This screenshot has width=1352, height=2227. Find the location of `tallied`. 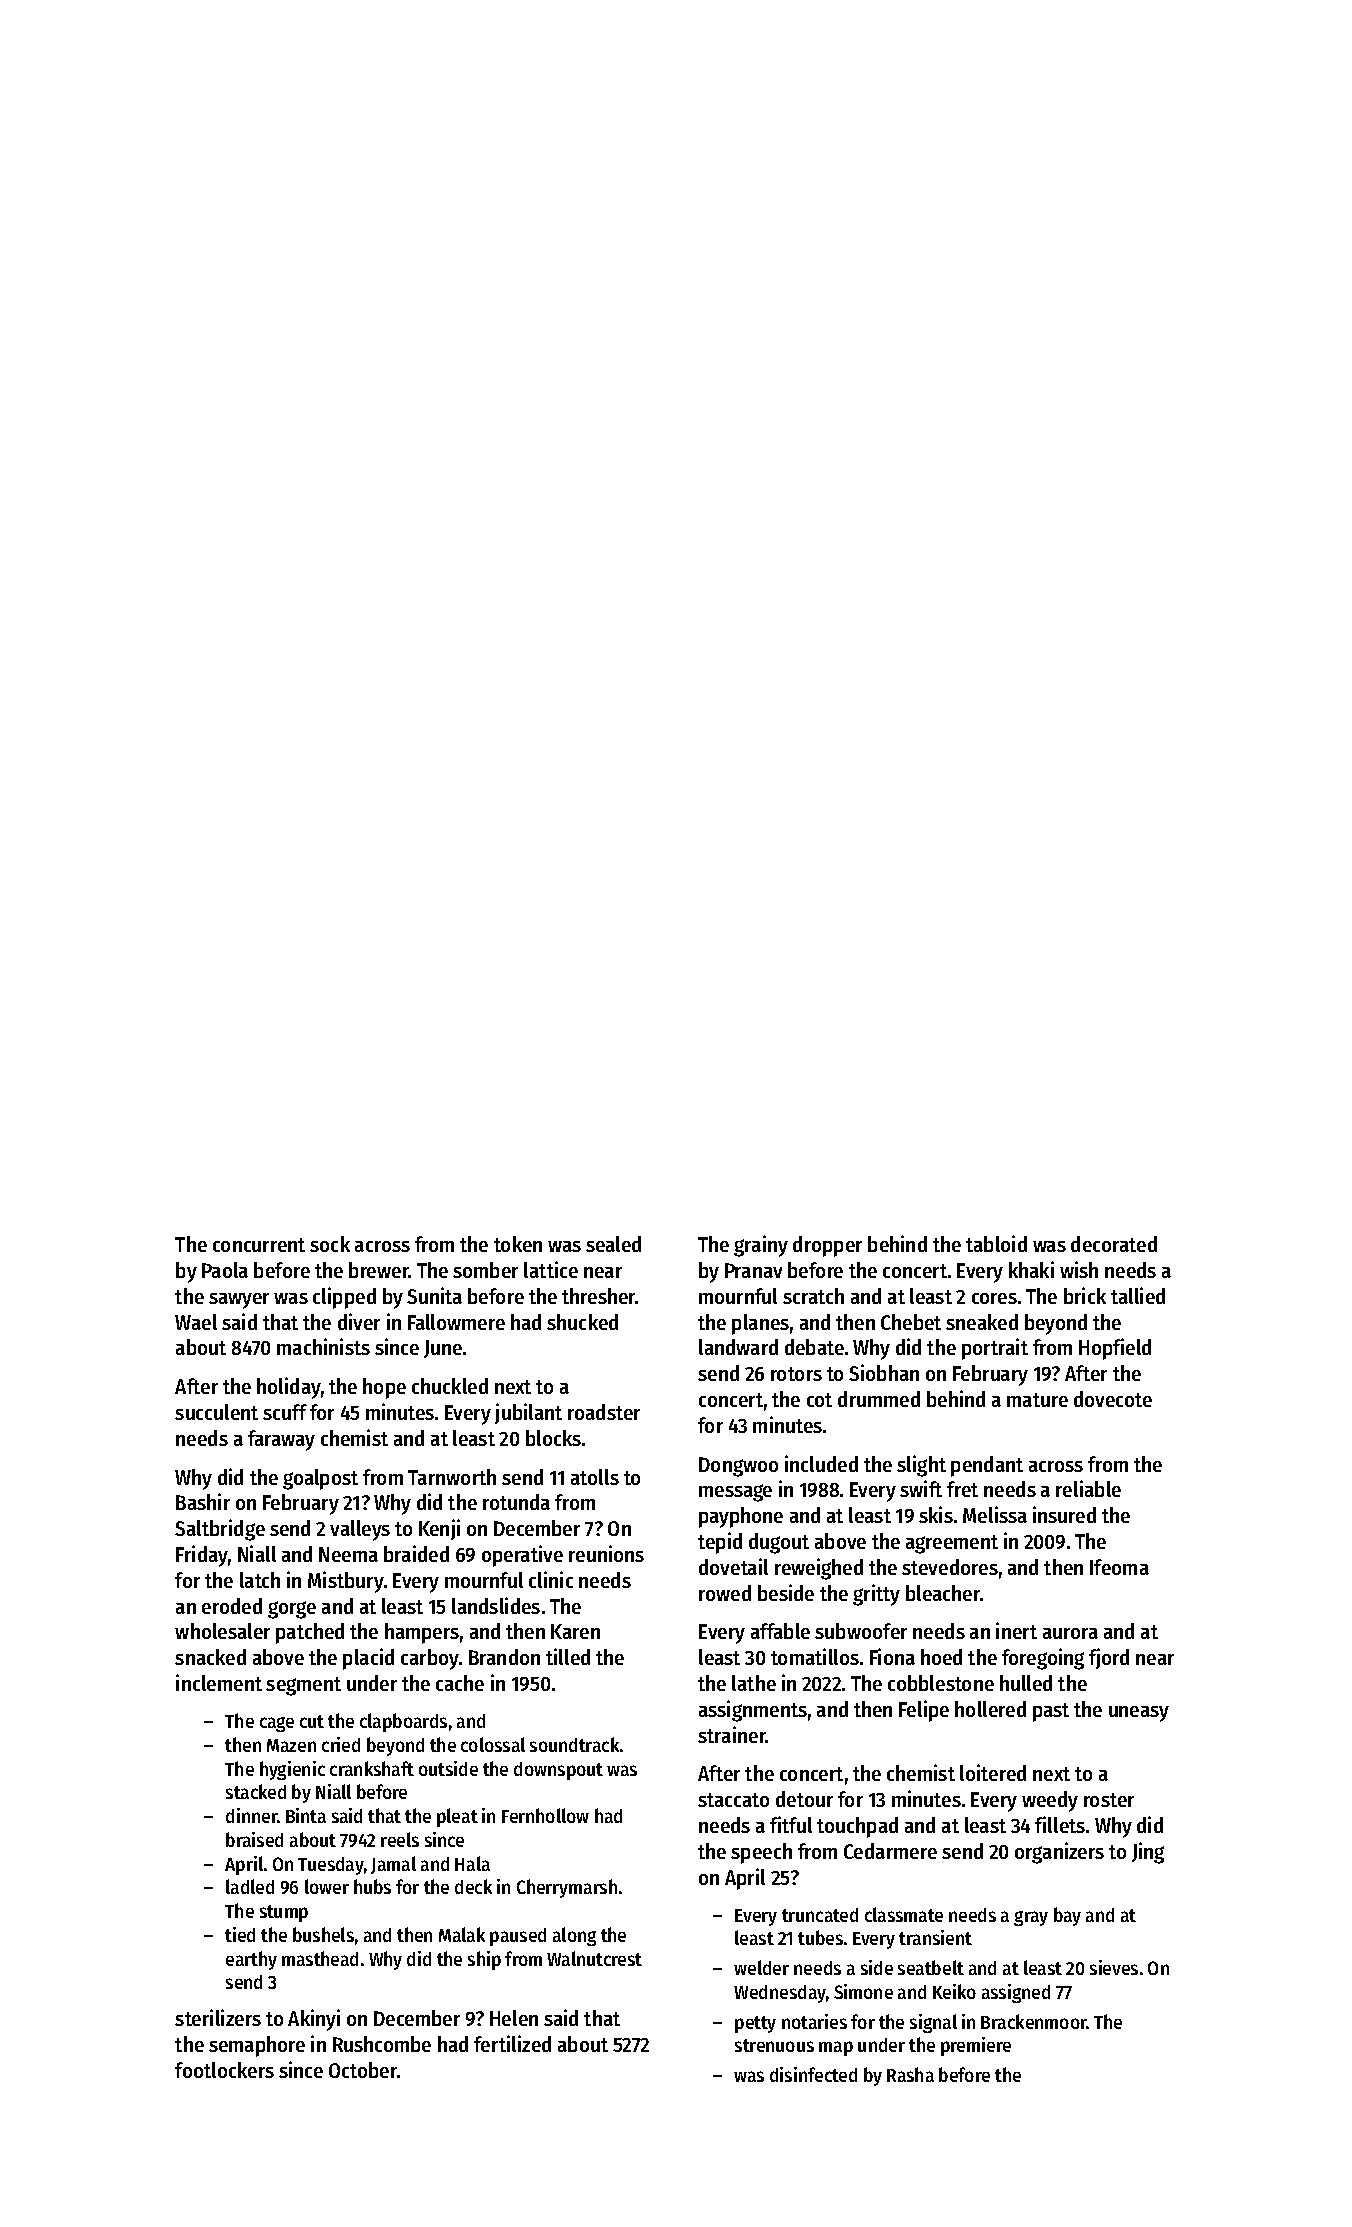

tallied is located at coordinates (1138, 1295).
